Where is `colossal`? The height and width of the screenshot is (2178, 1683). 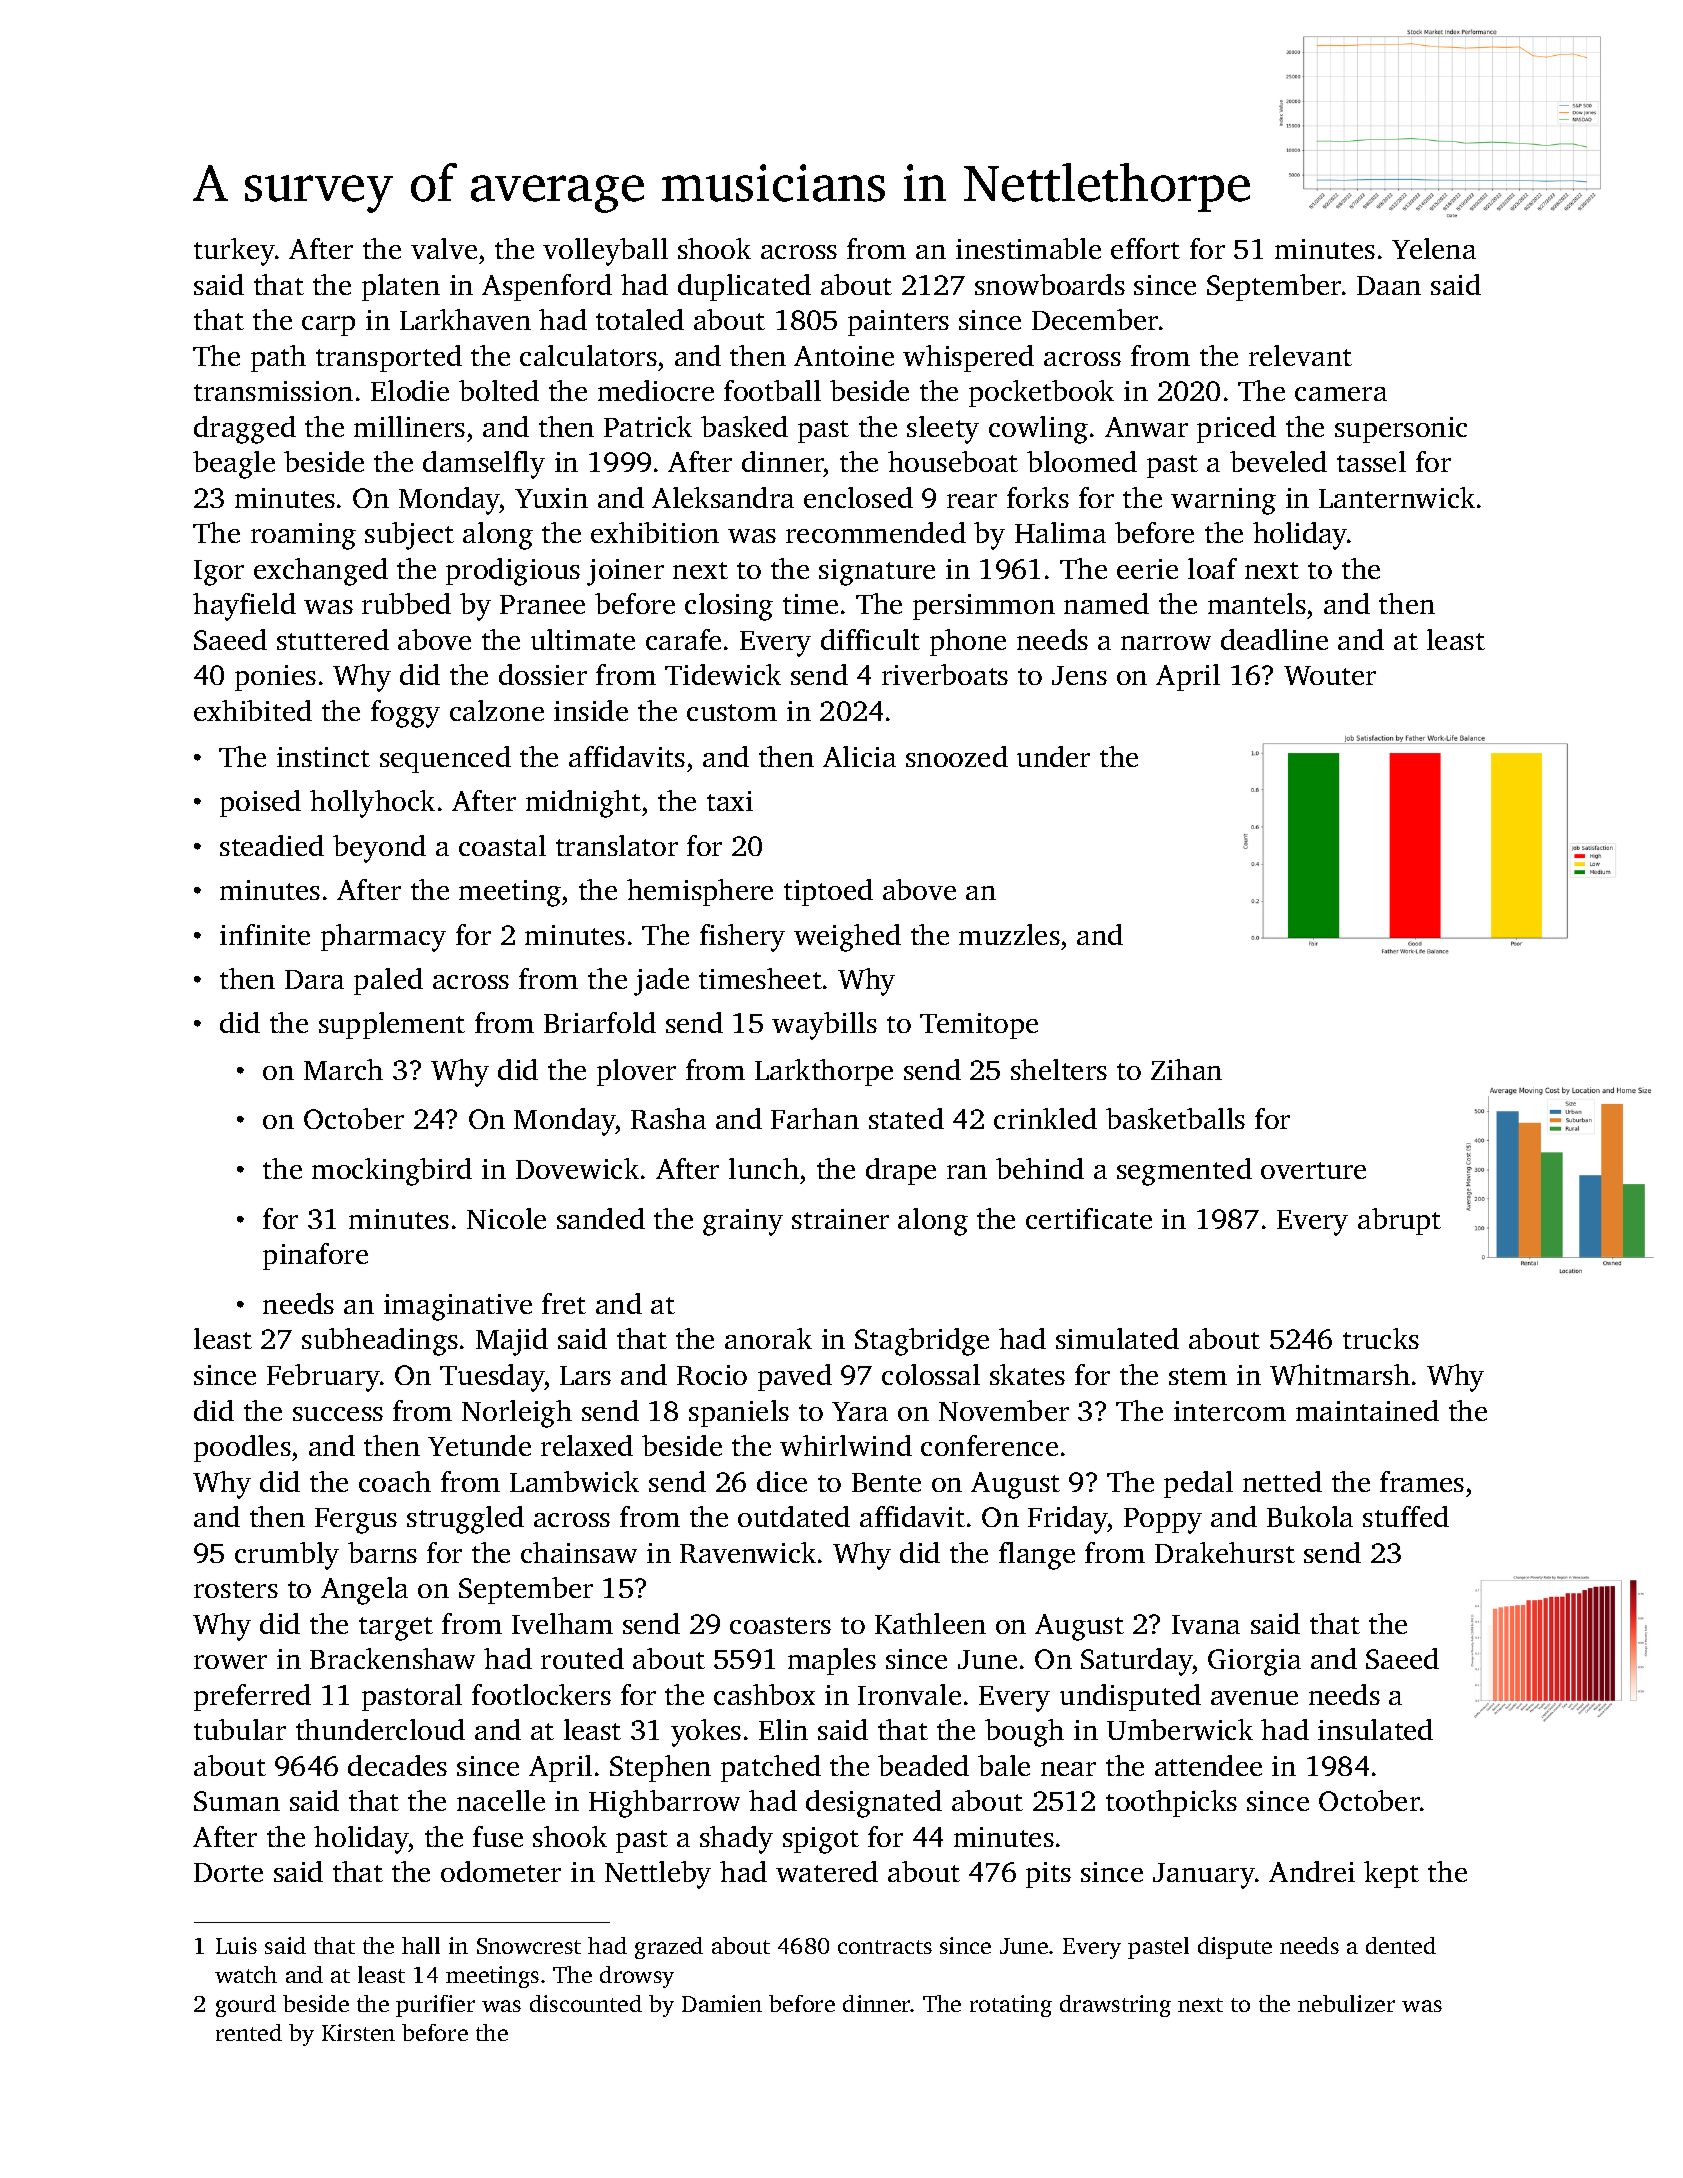
colossal is located at coordinates (931, 1374).
